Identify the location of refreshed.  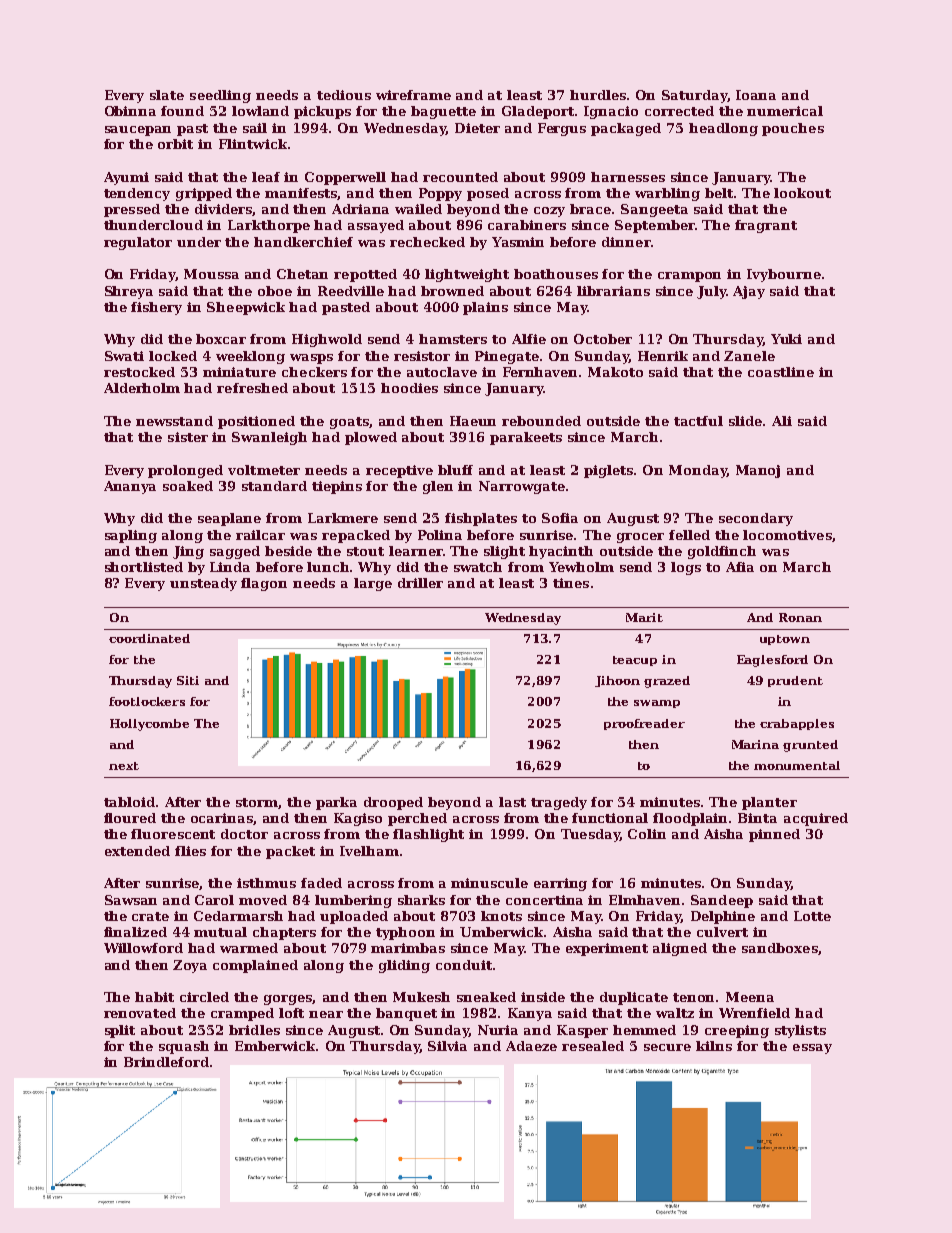
(252, 388).
